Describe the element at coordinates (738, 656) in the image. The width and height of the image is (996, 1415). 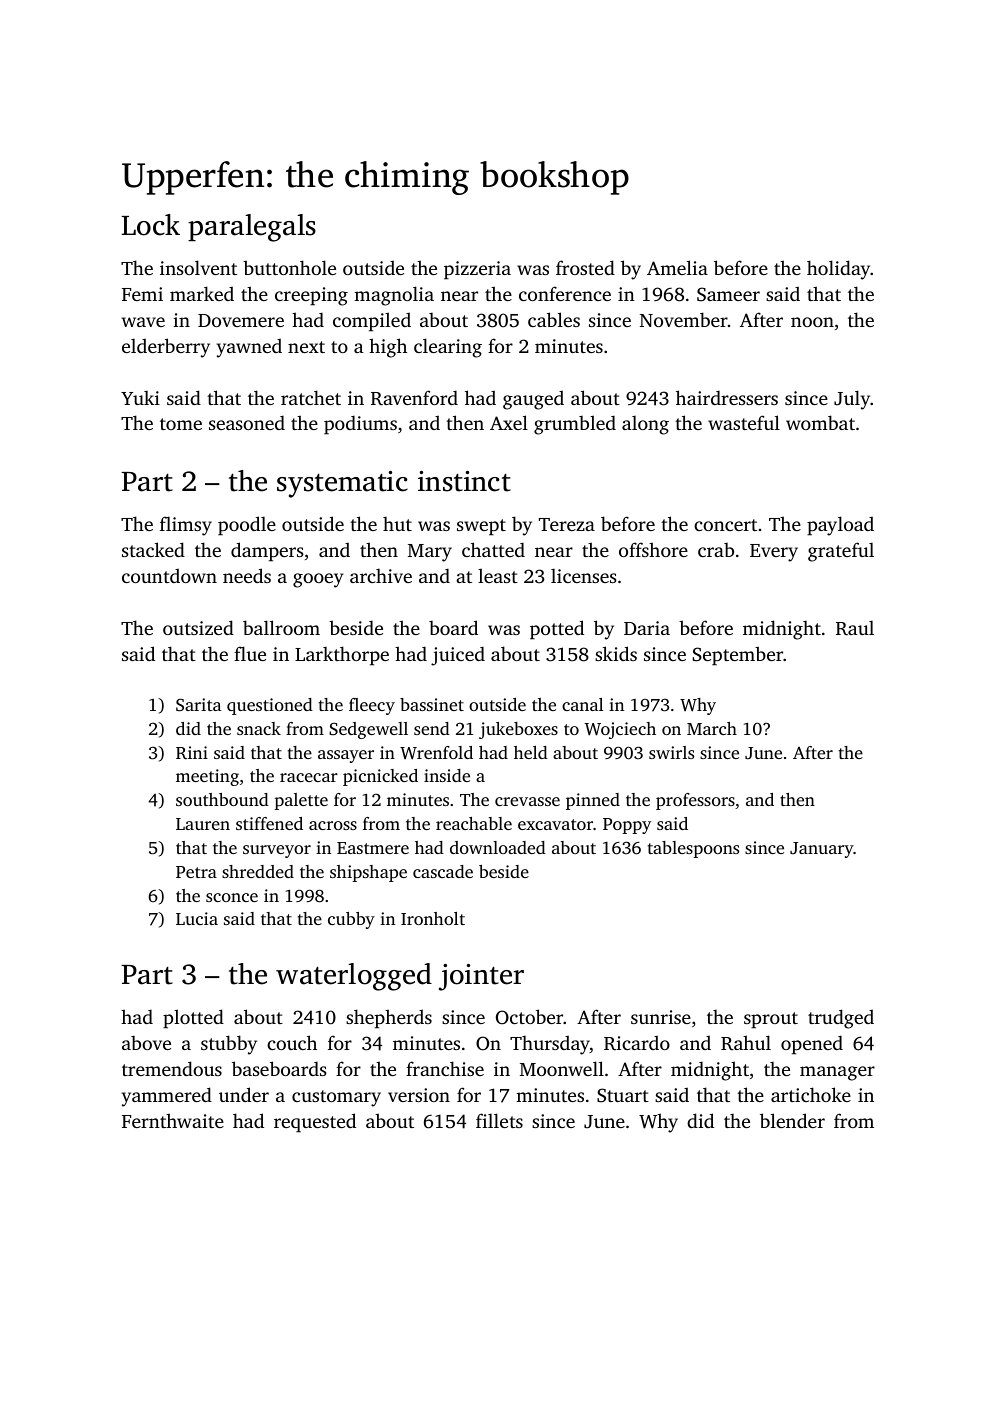
I see `September` at that location.
